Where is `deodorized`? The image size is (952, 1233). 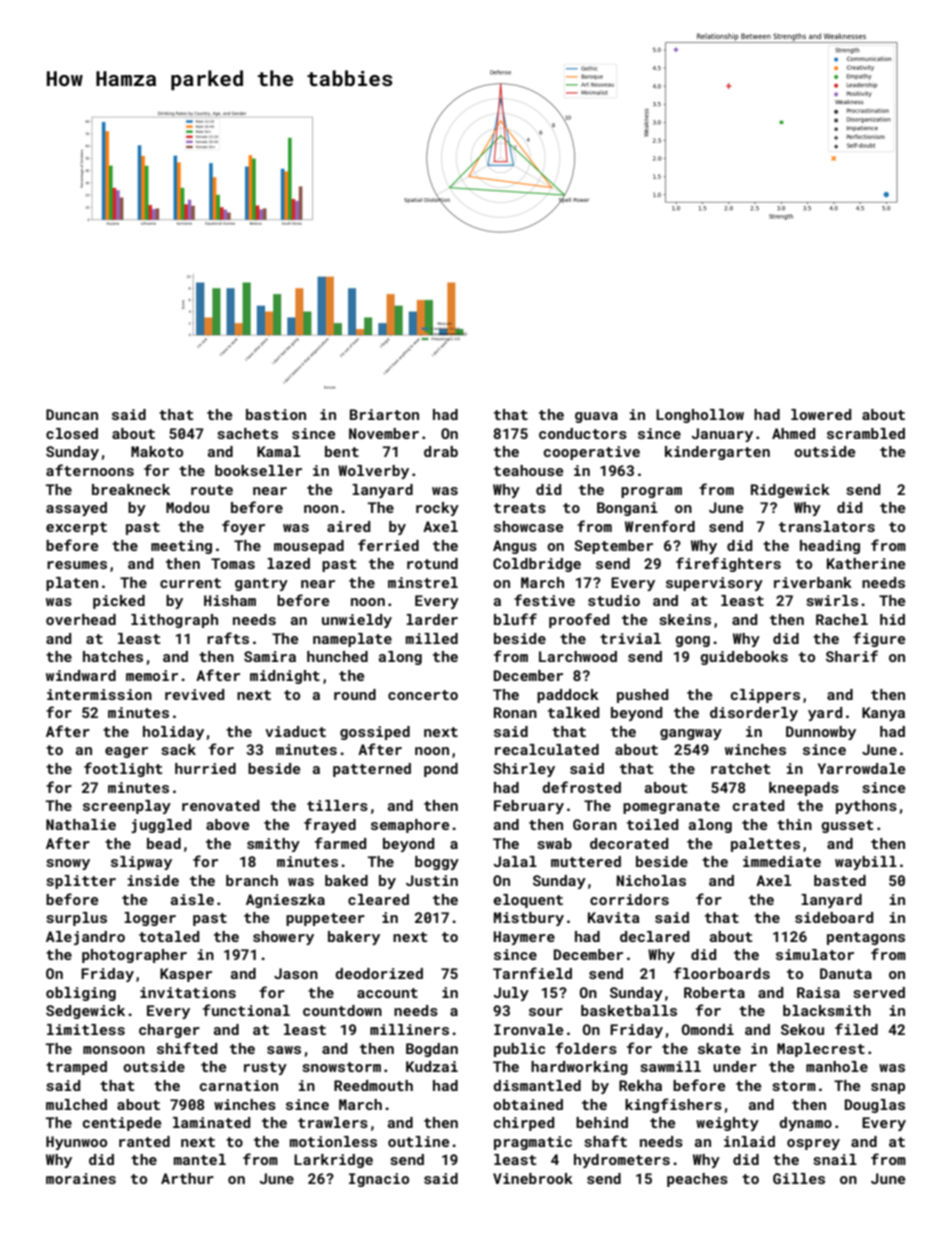
deodorized is located at coordinates (379, 973).
